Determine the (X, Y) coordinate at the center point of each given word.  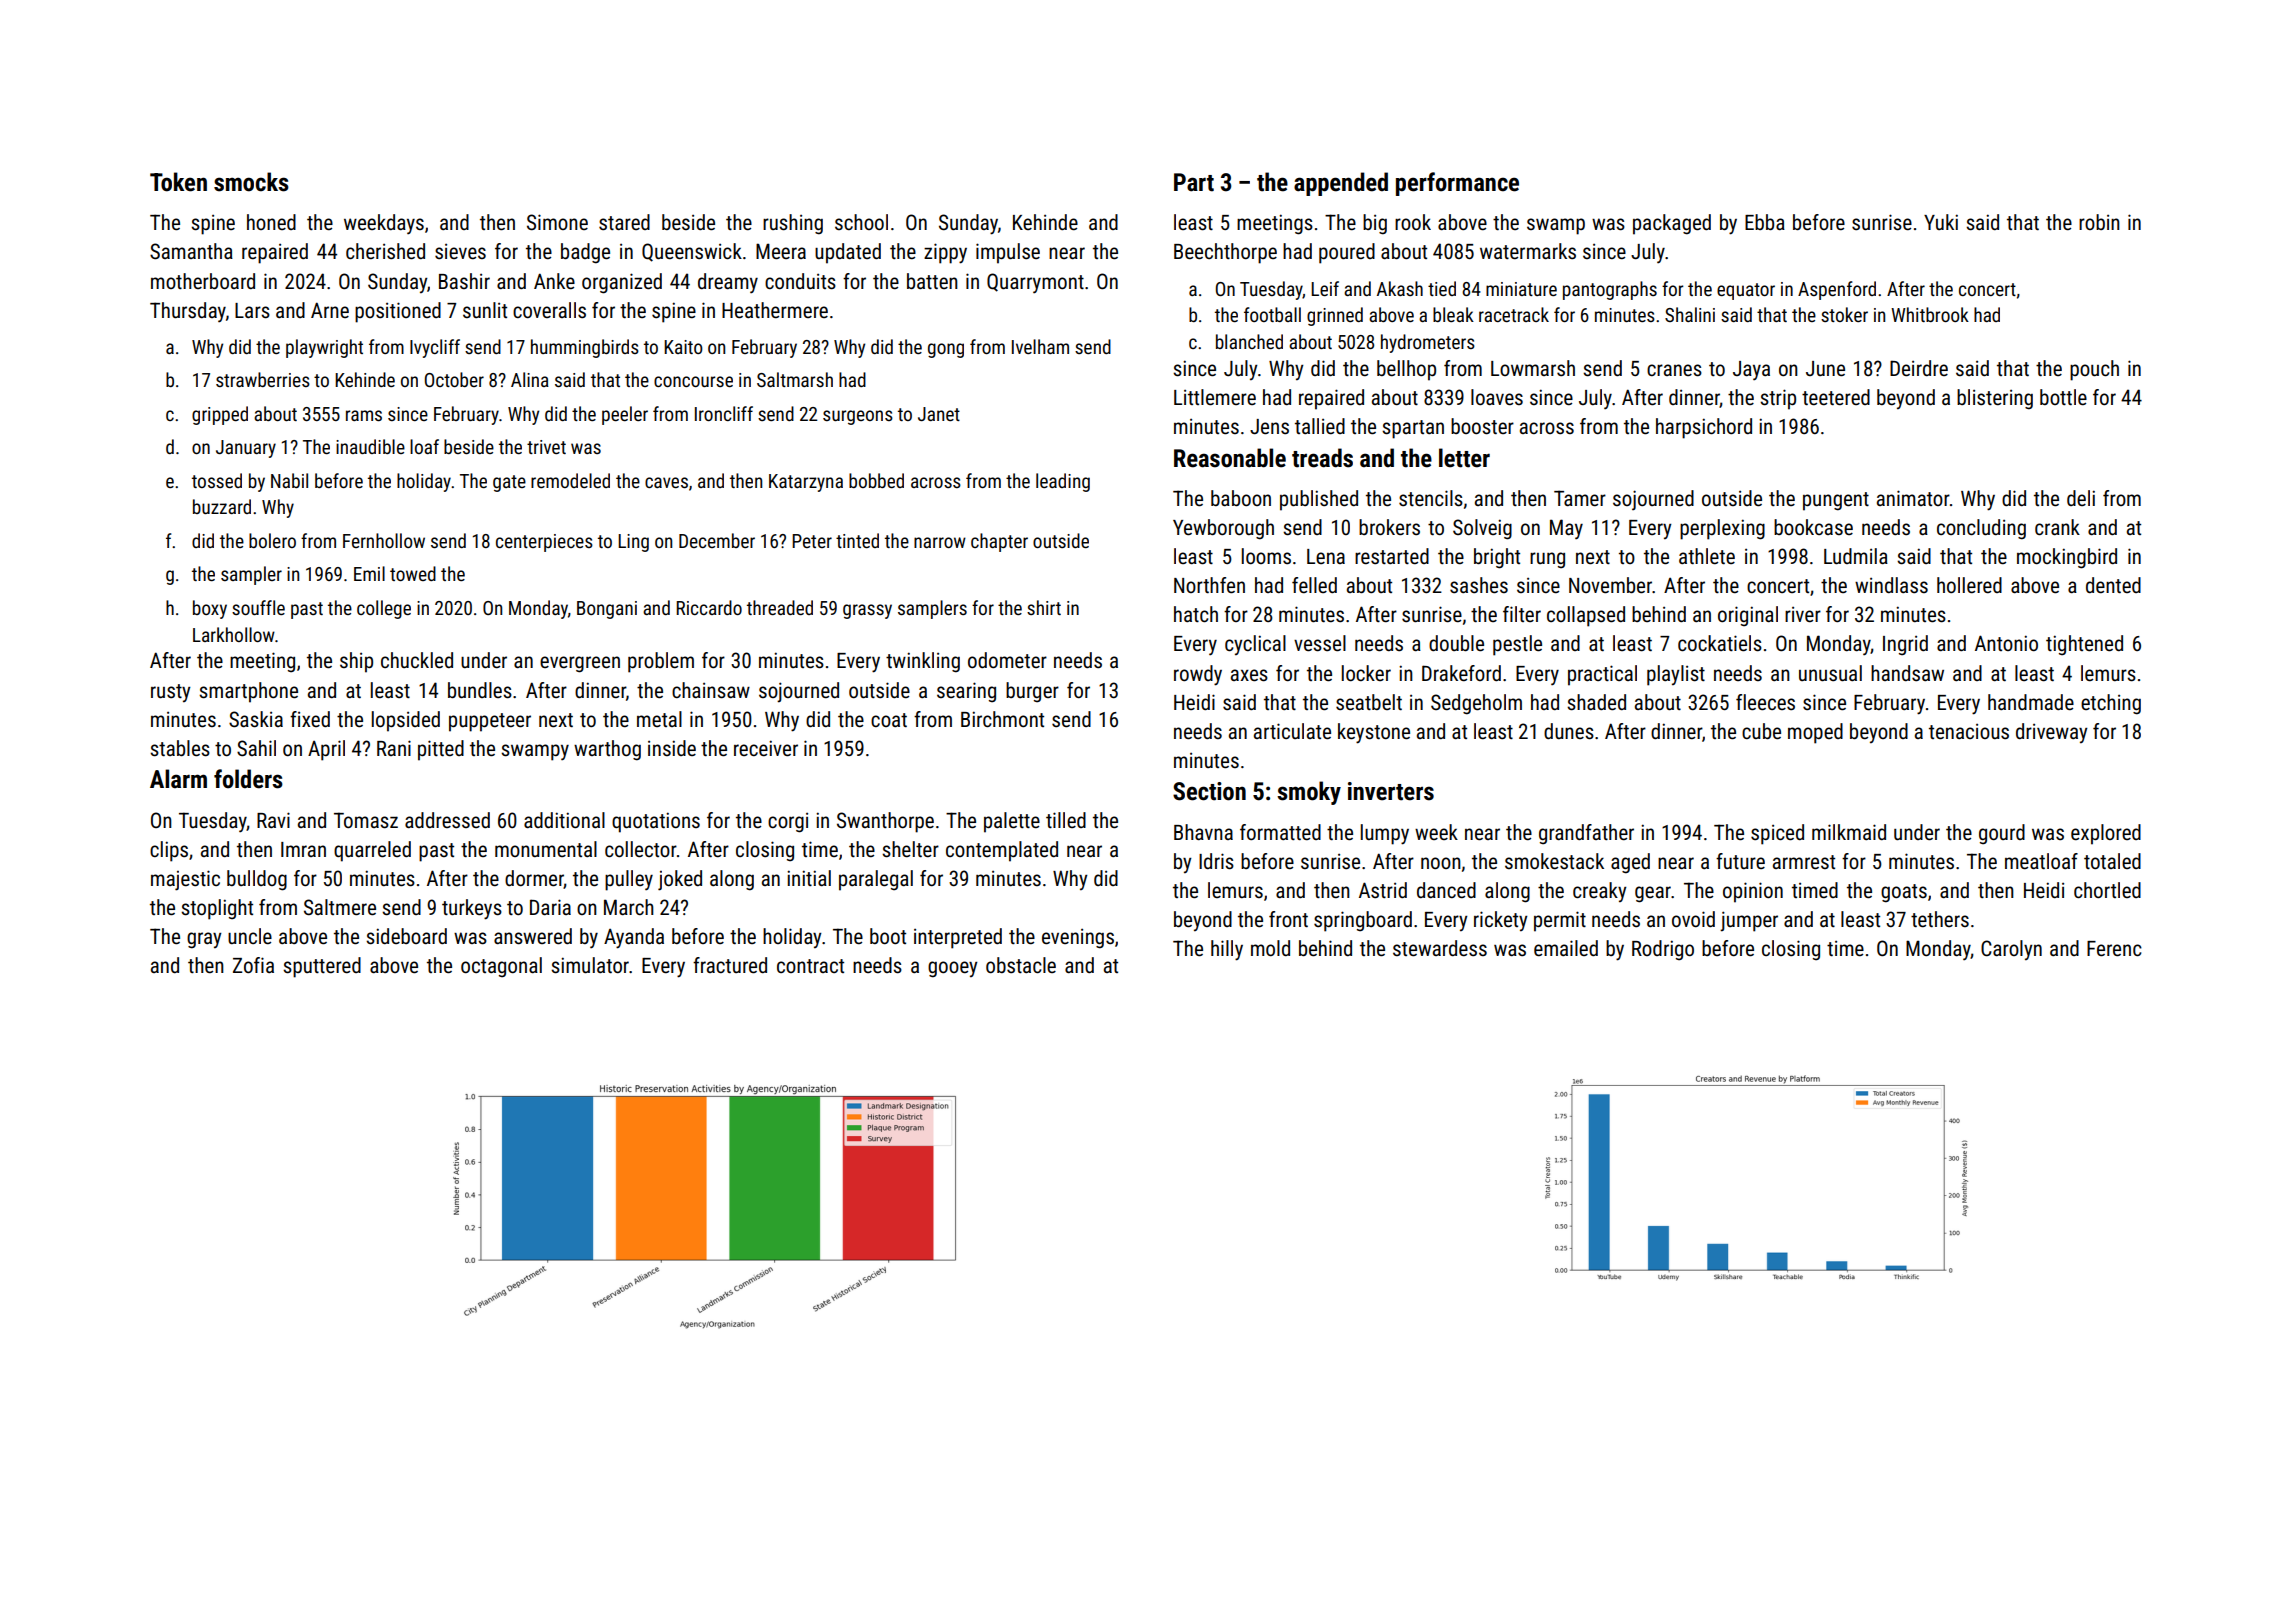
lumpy (1385, 834)
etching (2111, 704)
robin (2099, 222)
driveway (2052, 733)
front (1288, 919)
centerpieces (544, 543)
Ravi (273, 820)
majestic (185, 880)
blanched (1249, 341)
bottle (2063, 397)
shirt (1044, 607)
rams (364, 415)
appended (1341, 184)
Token (178, 182)
